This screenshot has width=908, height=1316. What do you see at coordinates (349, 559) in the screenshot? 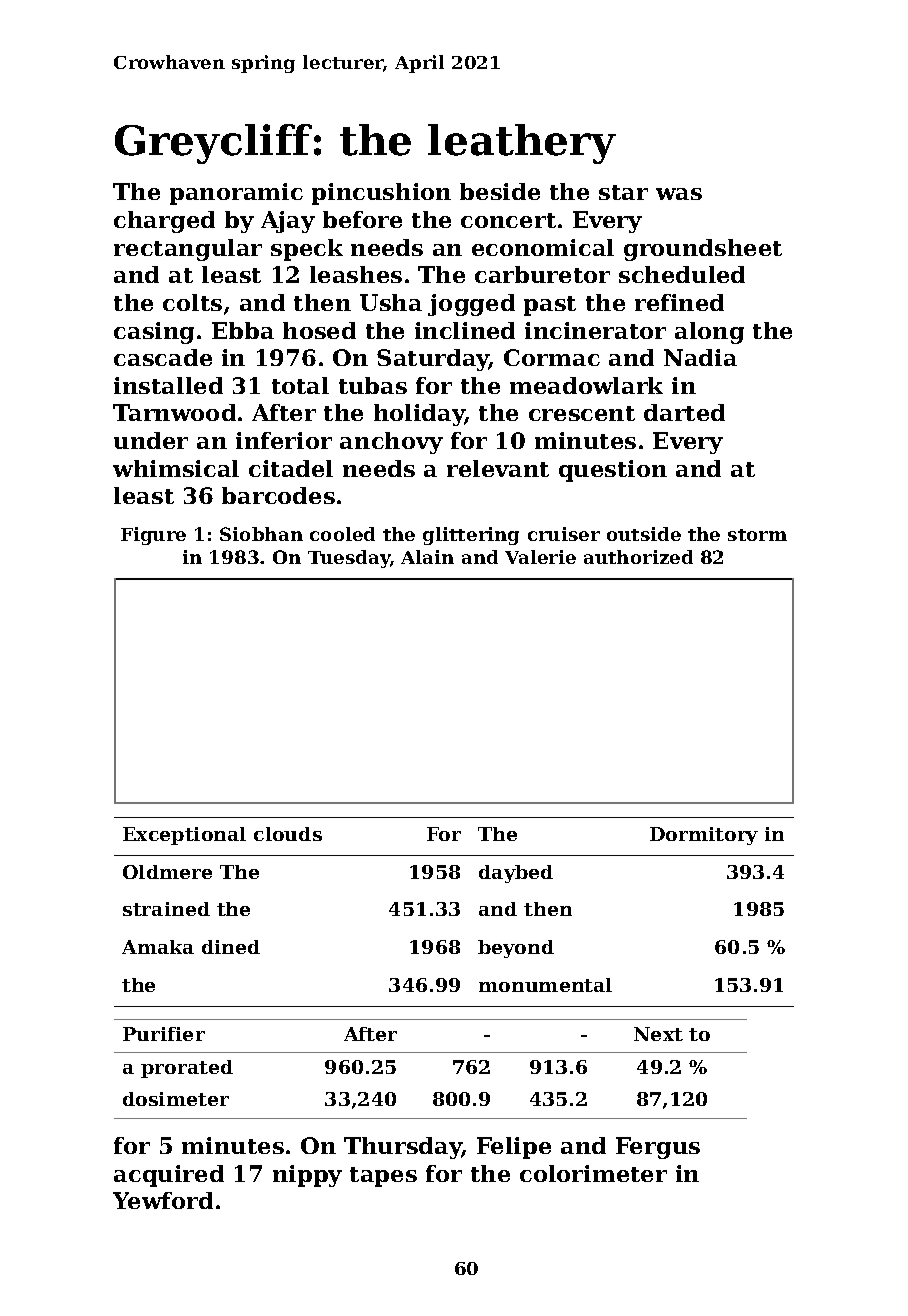
I see `Tuesday` at bounding box center [349, 559].
